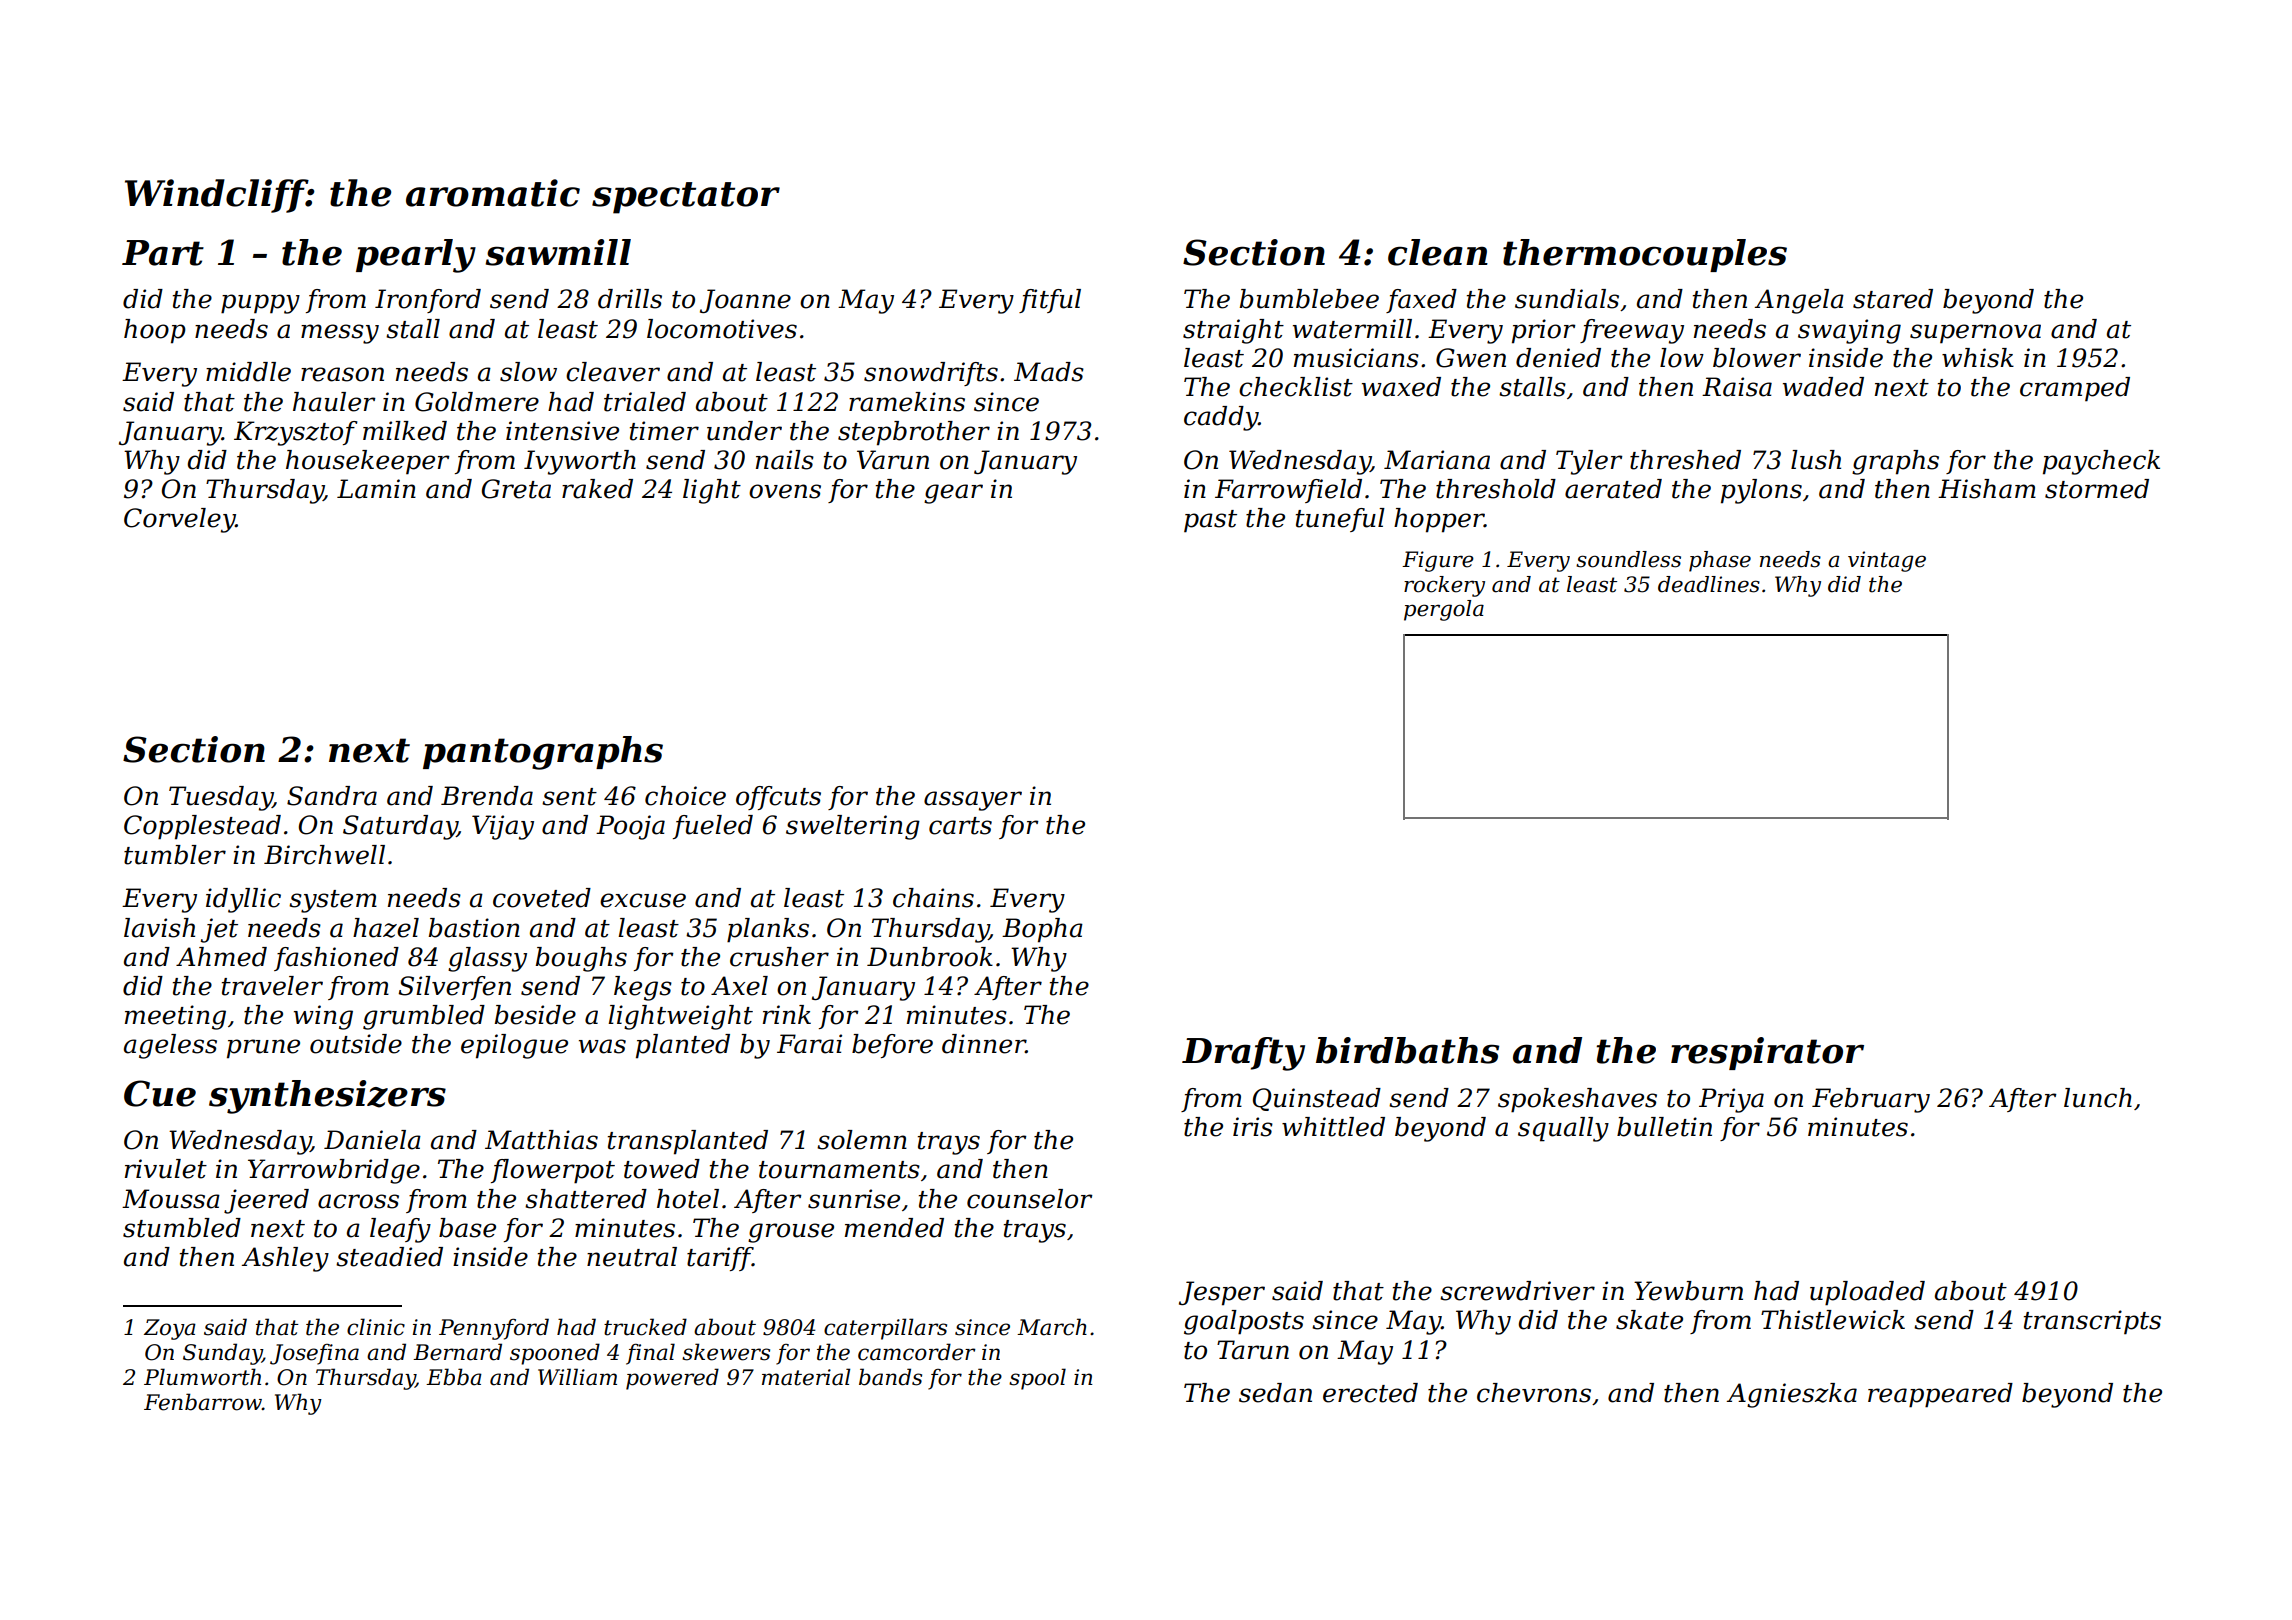 The height and width of the screenshot is (1620, 2292). Describe the element at coordinates (1275, 1393) in the screenshot. I see `sedan` at that location.
